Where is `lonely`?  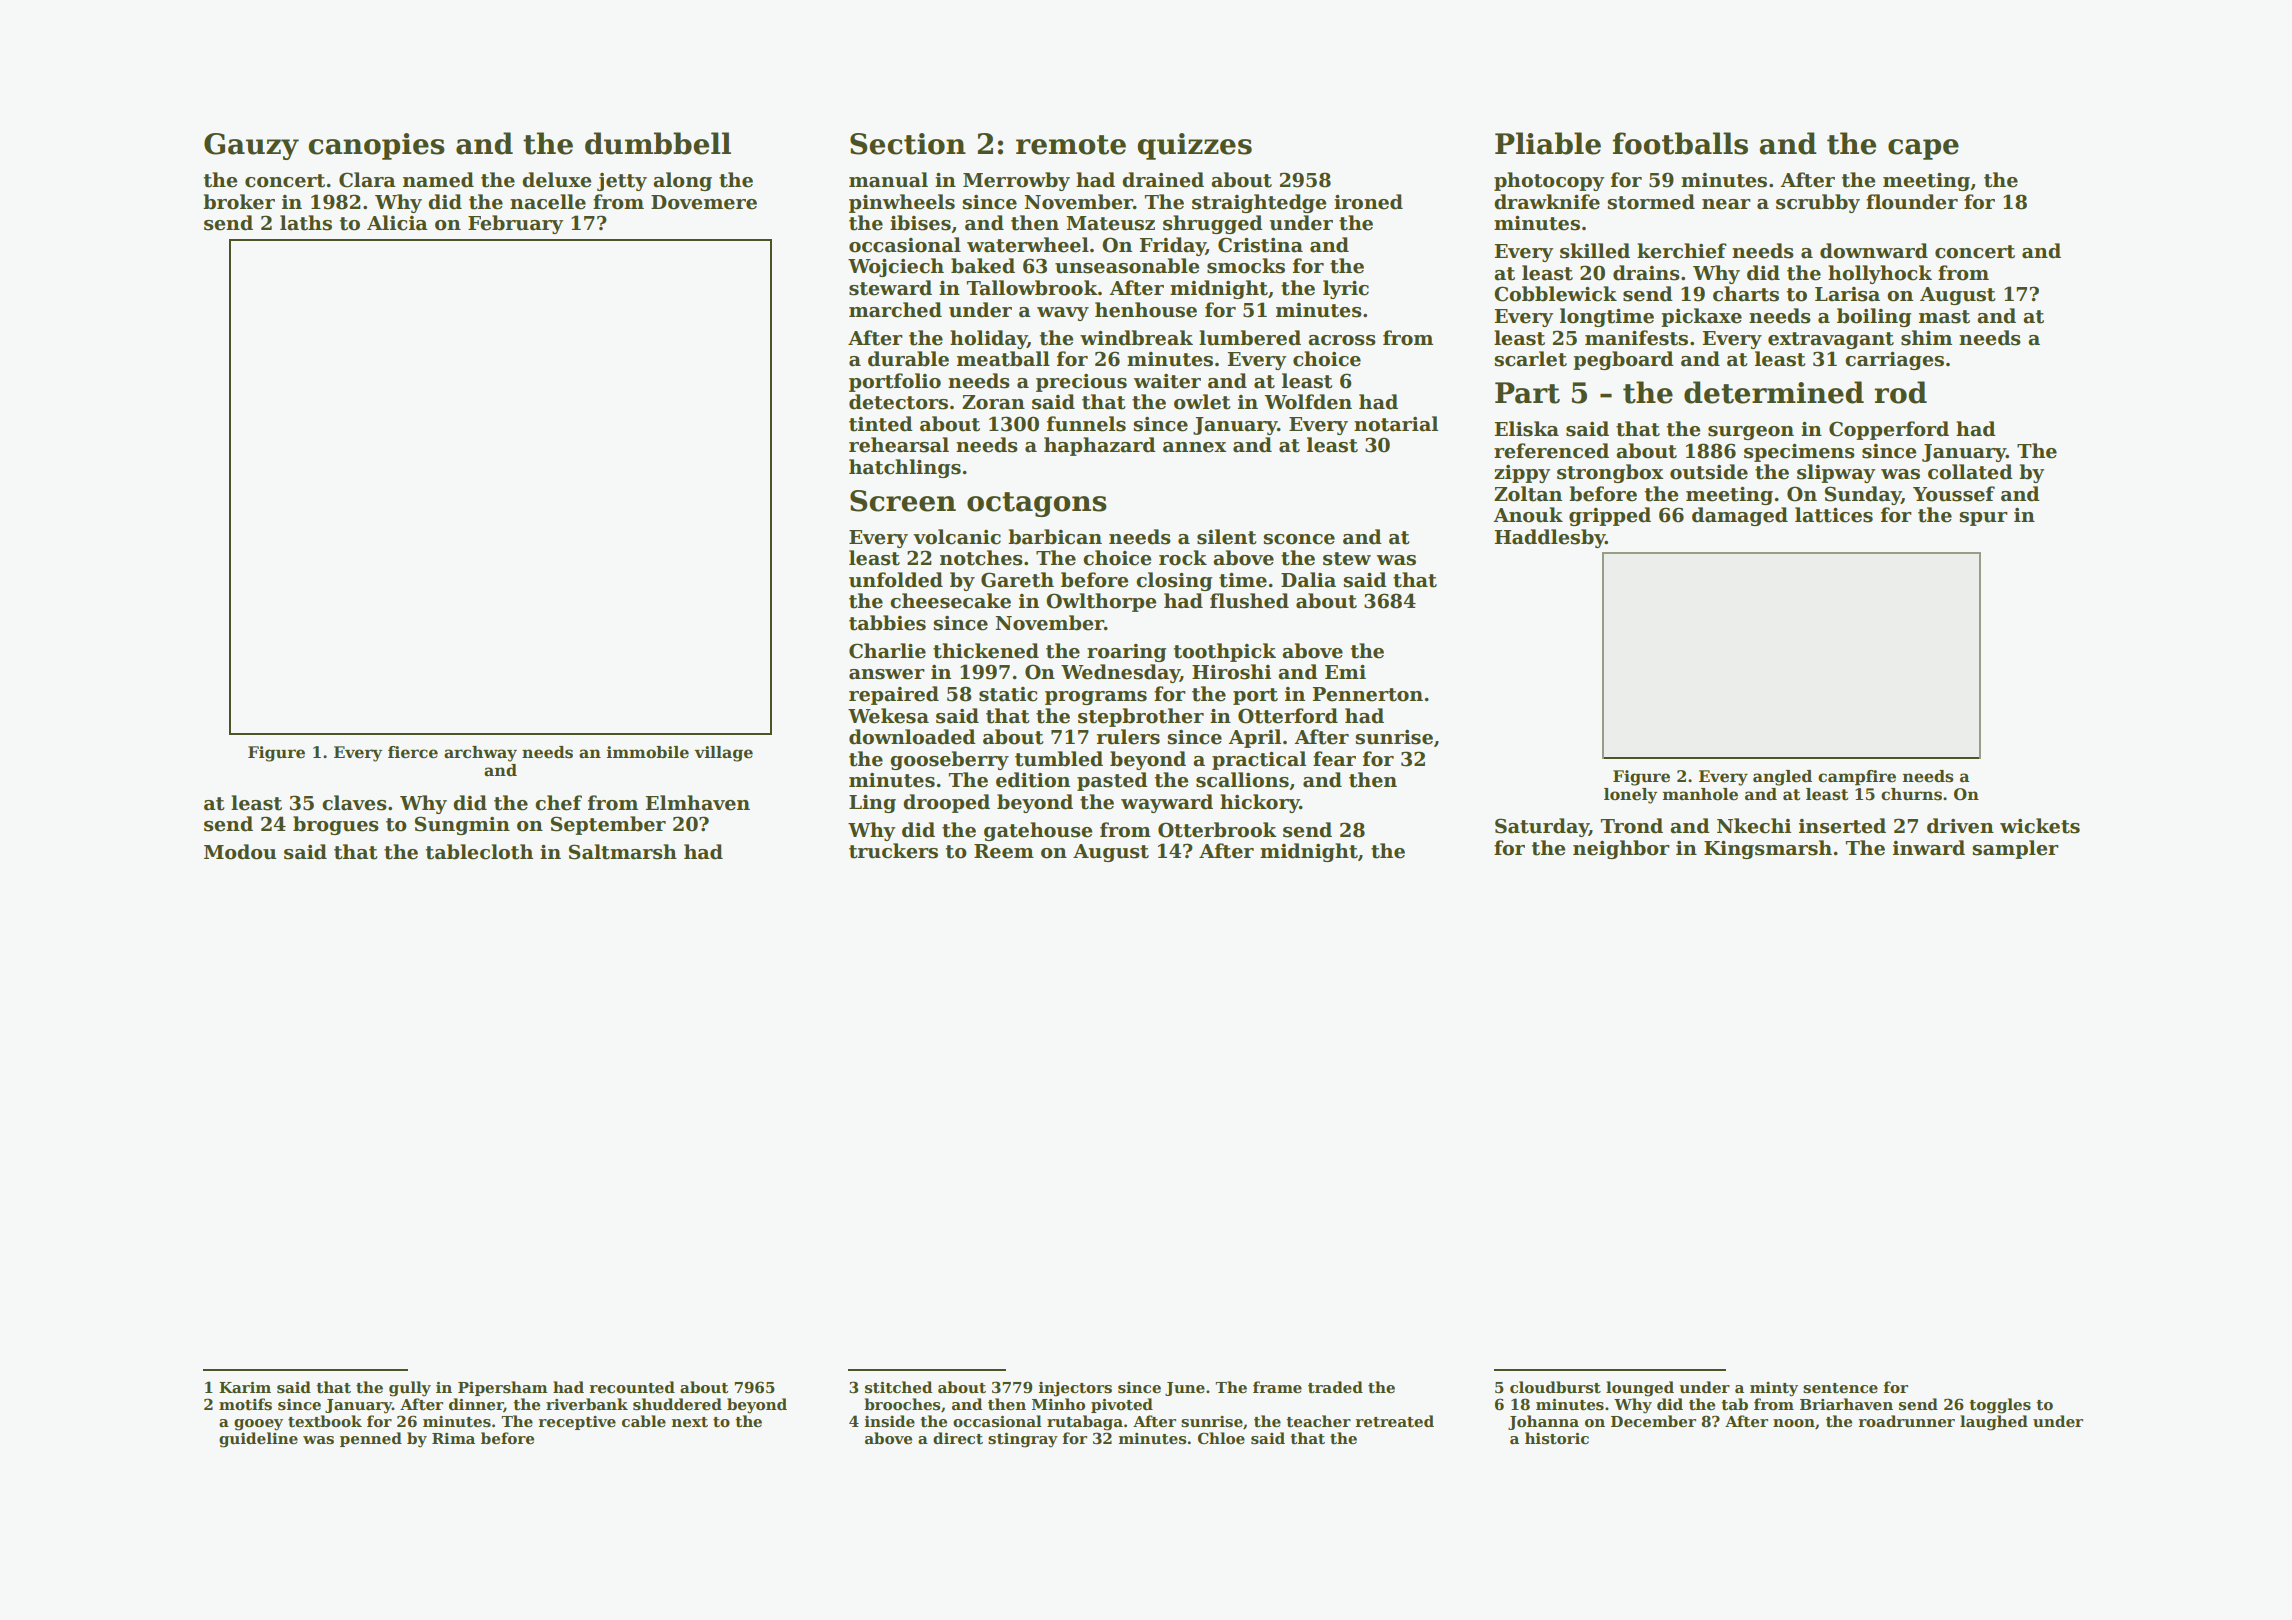 lonely is located at coordinates (1630, 796).
